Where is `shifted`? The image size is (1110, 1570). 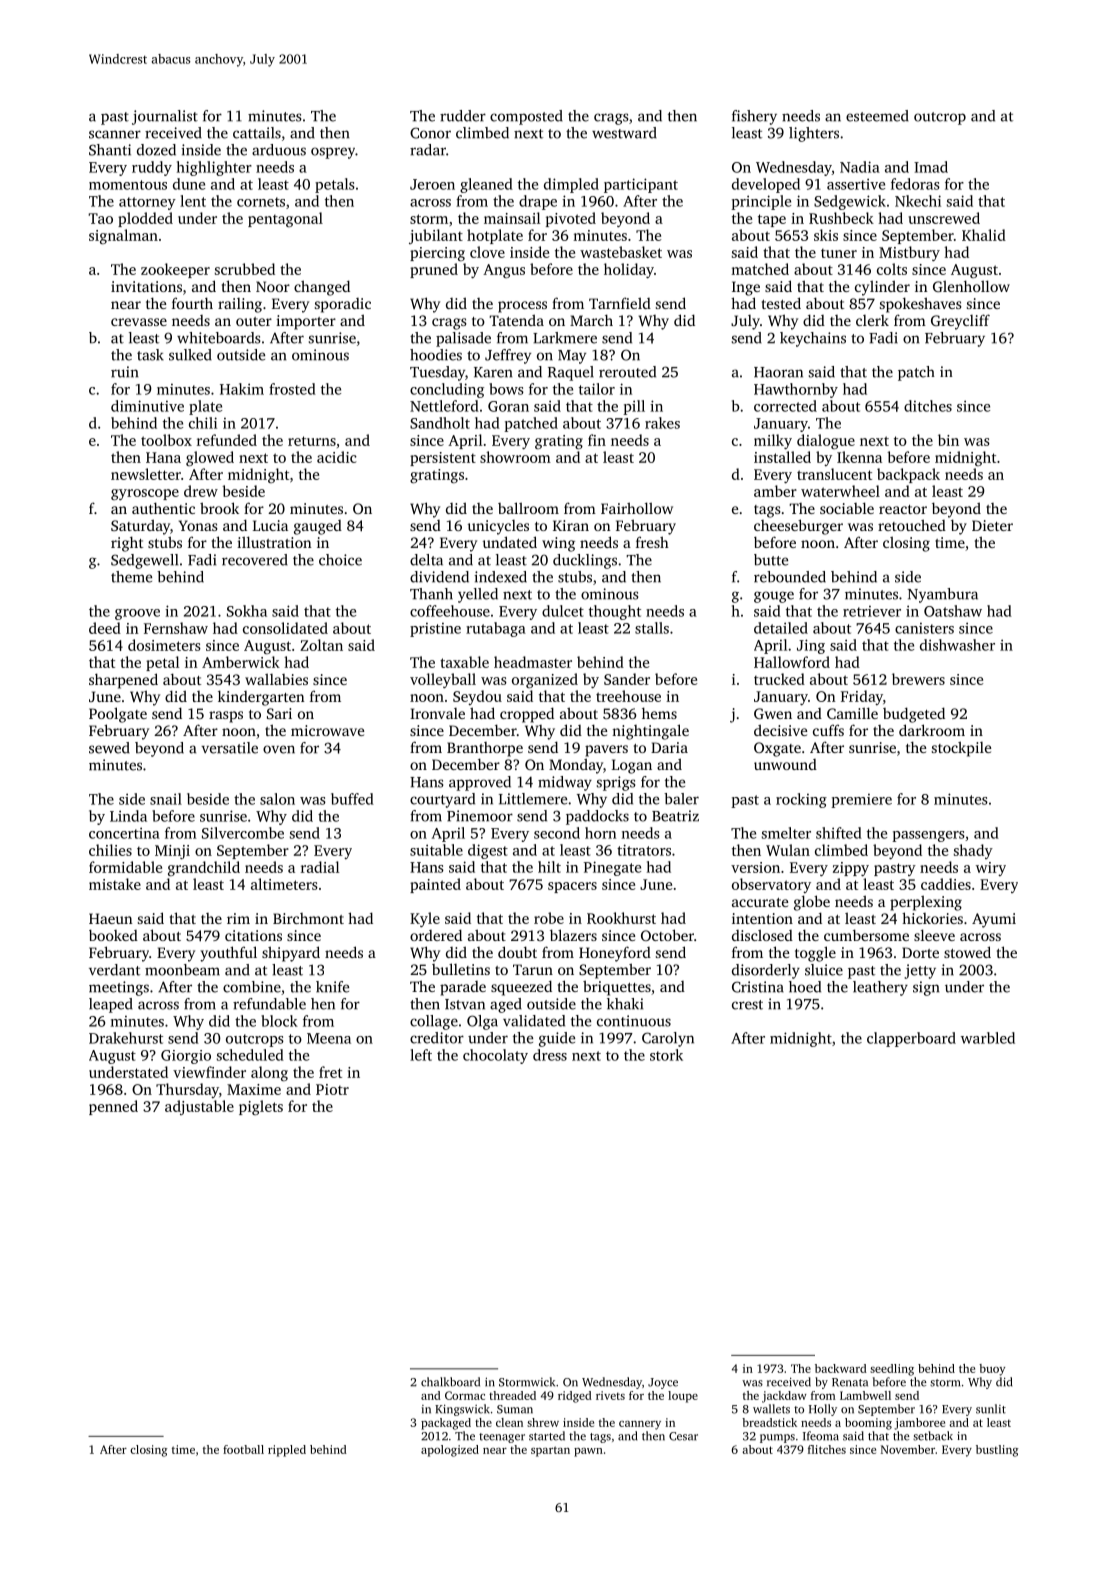 shifted is located at coordinates (839, 833).
